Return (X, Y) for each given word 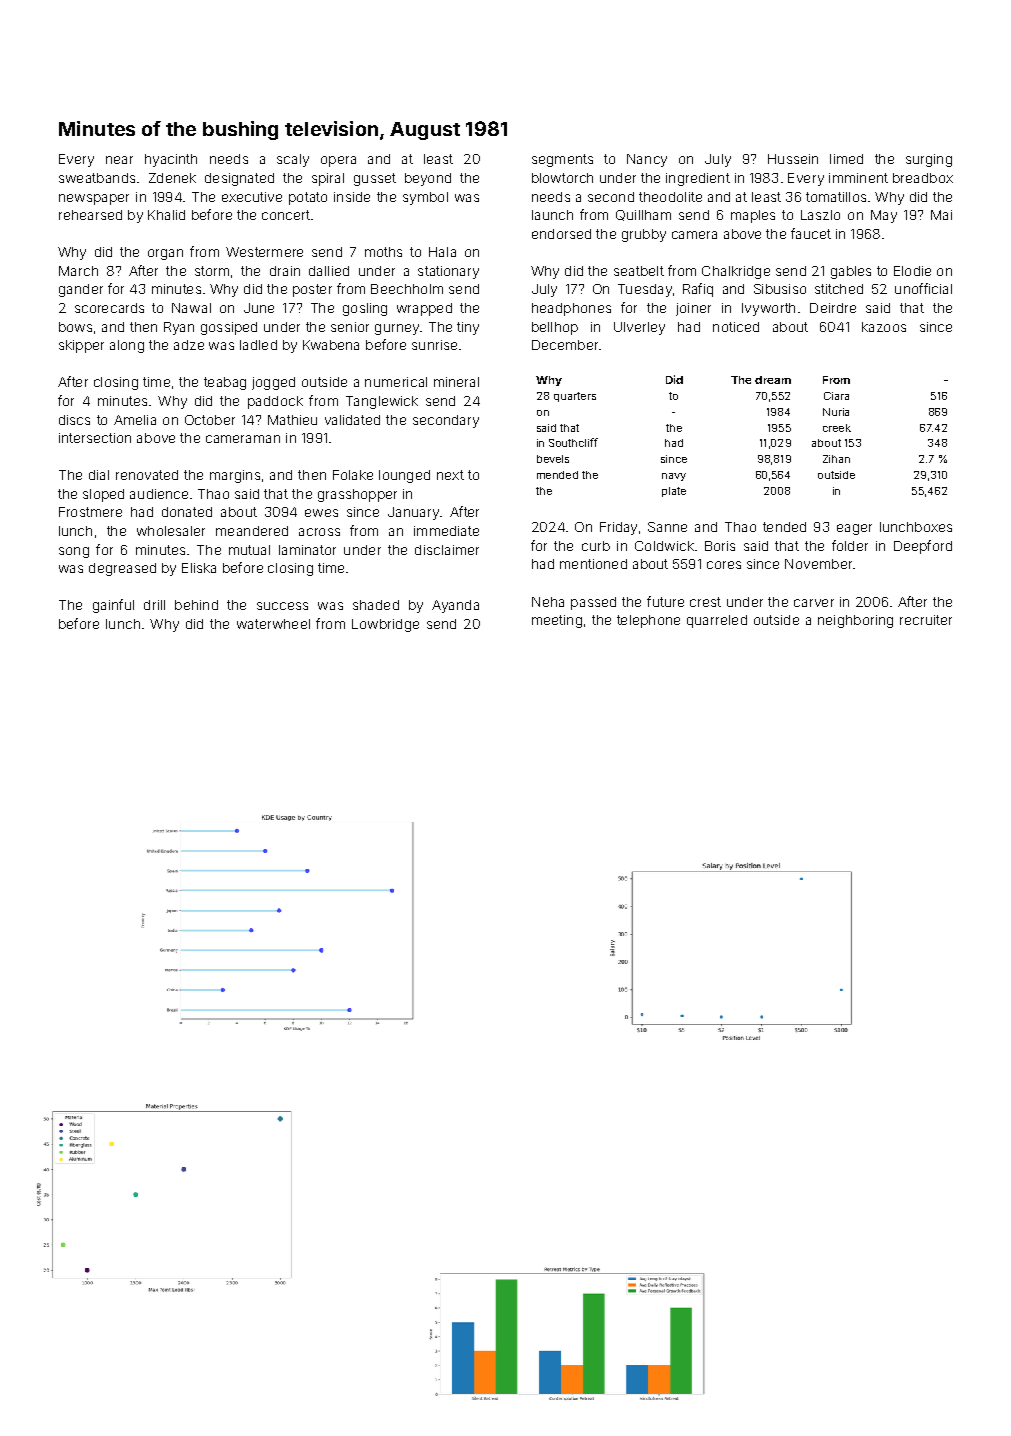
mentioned (593, 564)
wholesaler (171, 531)
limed (846, 159)
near (119, 160)
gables (851, 272)
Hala (442, 252)
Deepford (923, 547)
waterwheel (273, 624)
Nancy (647, 160)
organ (165, 254)
